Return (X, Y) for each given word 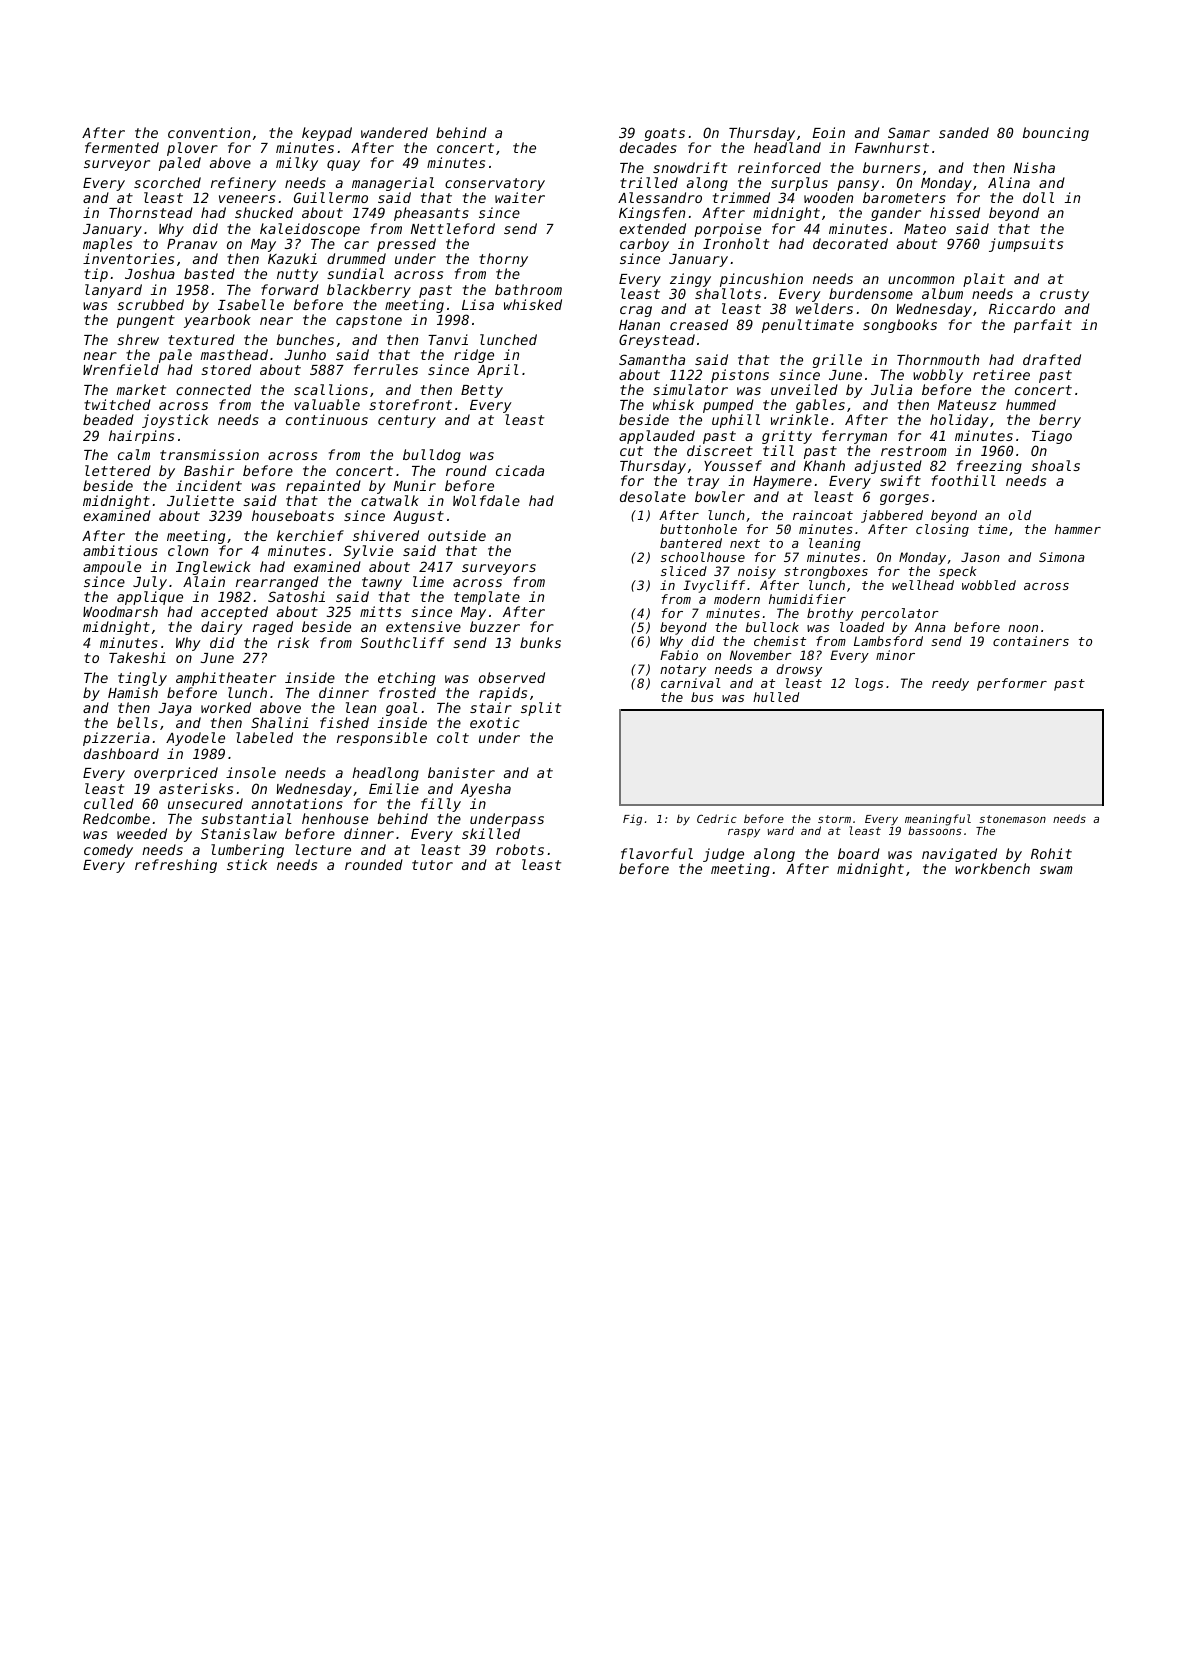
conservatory (495, 184)
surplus (799, 184)
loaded (862, 627)
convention (209, 132)
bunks (540, 642)
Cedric (717, 818)
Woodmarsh (120, 611)
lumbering (247, 851)
